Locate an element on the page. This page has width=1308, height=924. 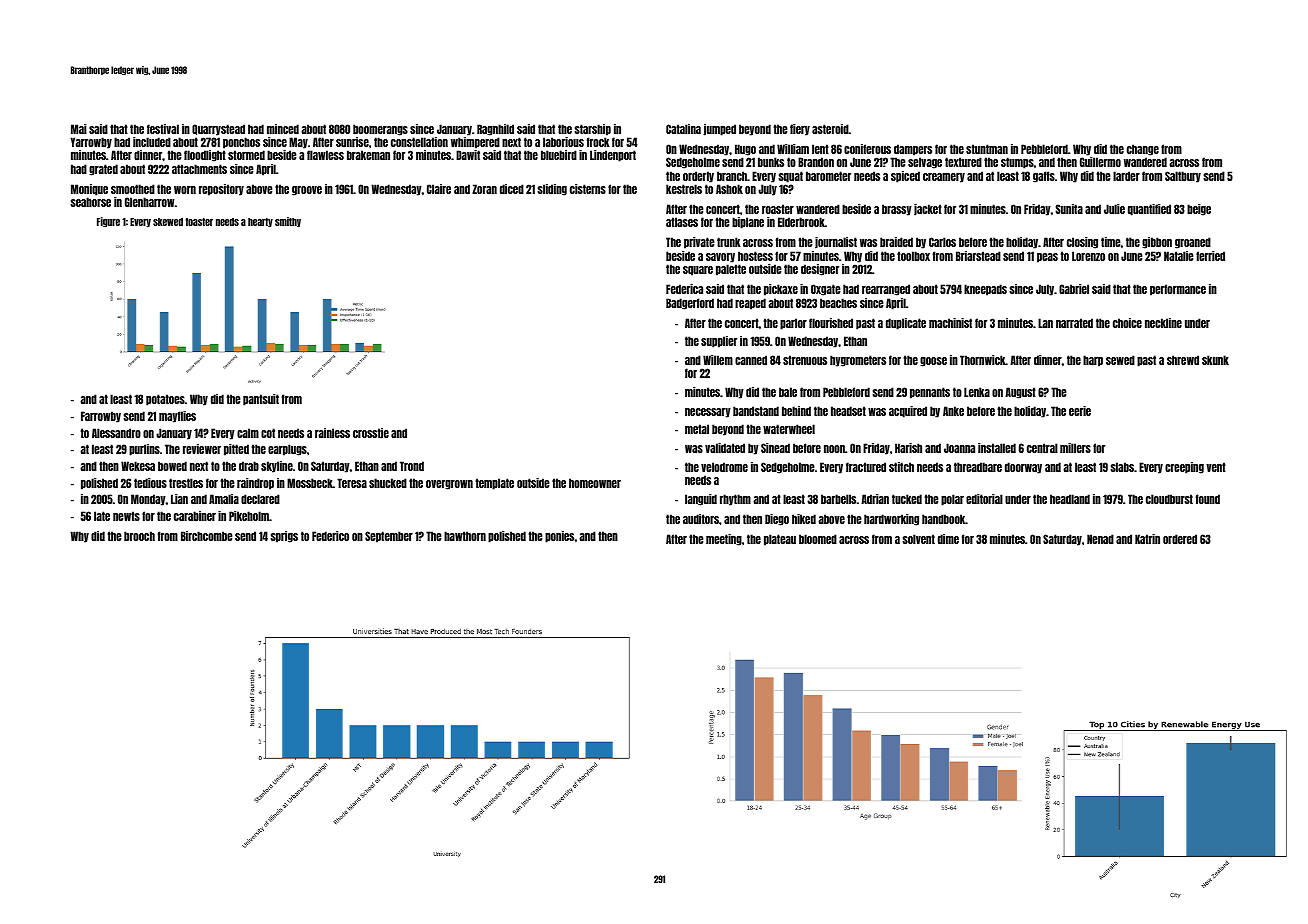
behind is located at coordinates (796, 411).
